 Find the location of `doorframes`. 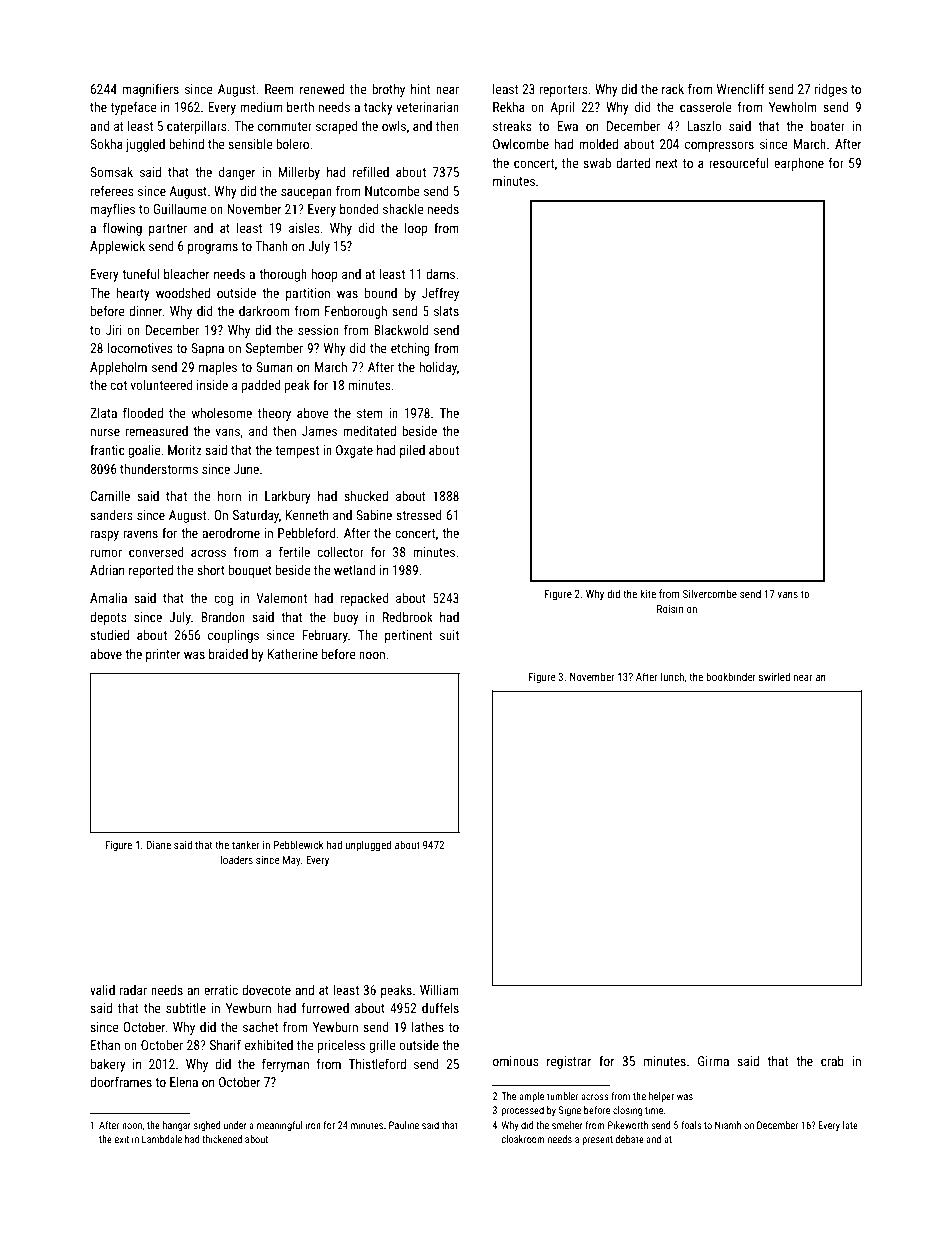

doorframes is located at coordinates (121, 1081).
